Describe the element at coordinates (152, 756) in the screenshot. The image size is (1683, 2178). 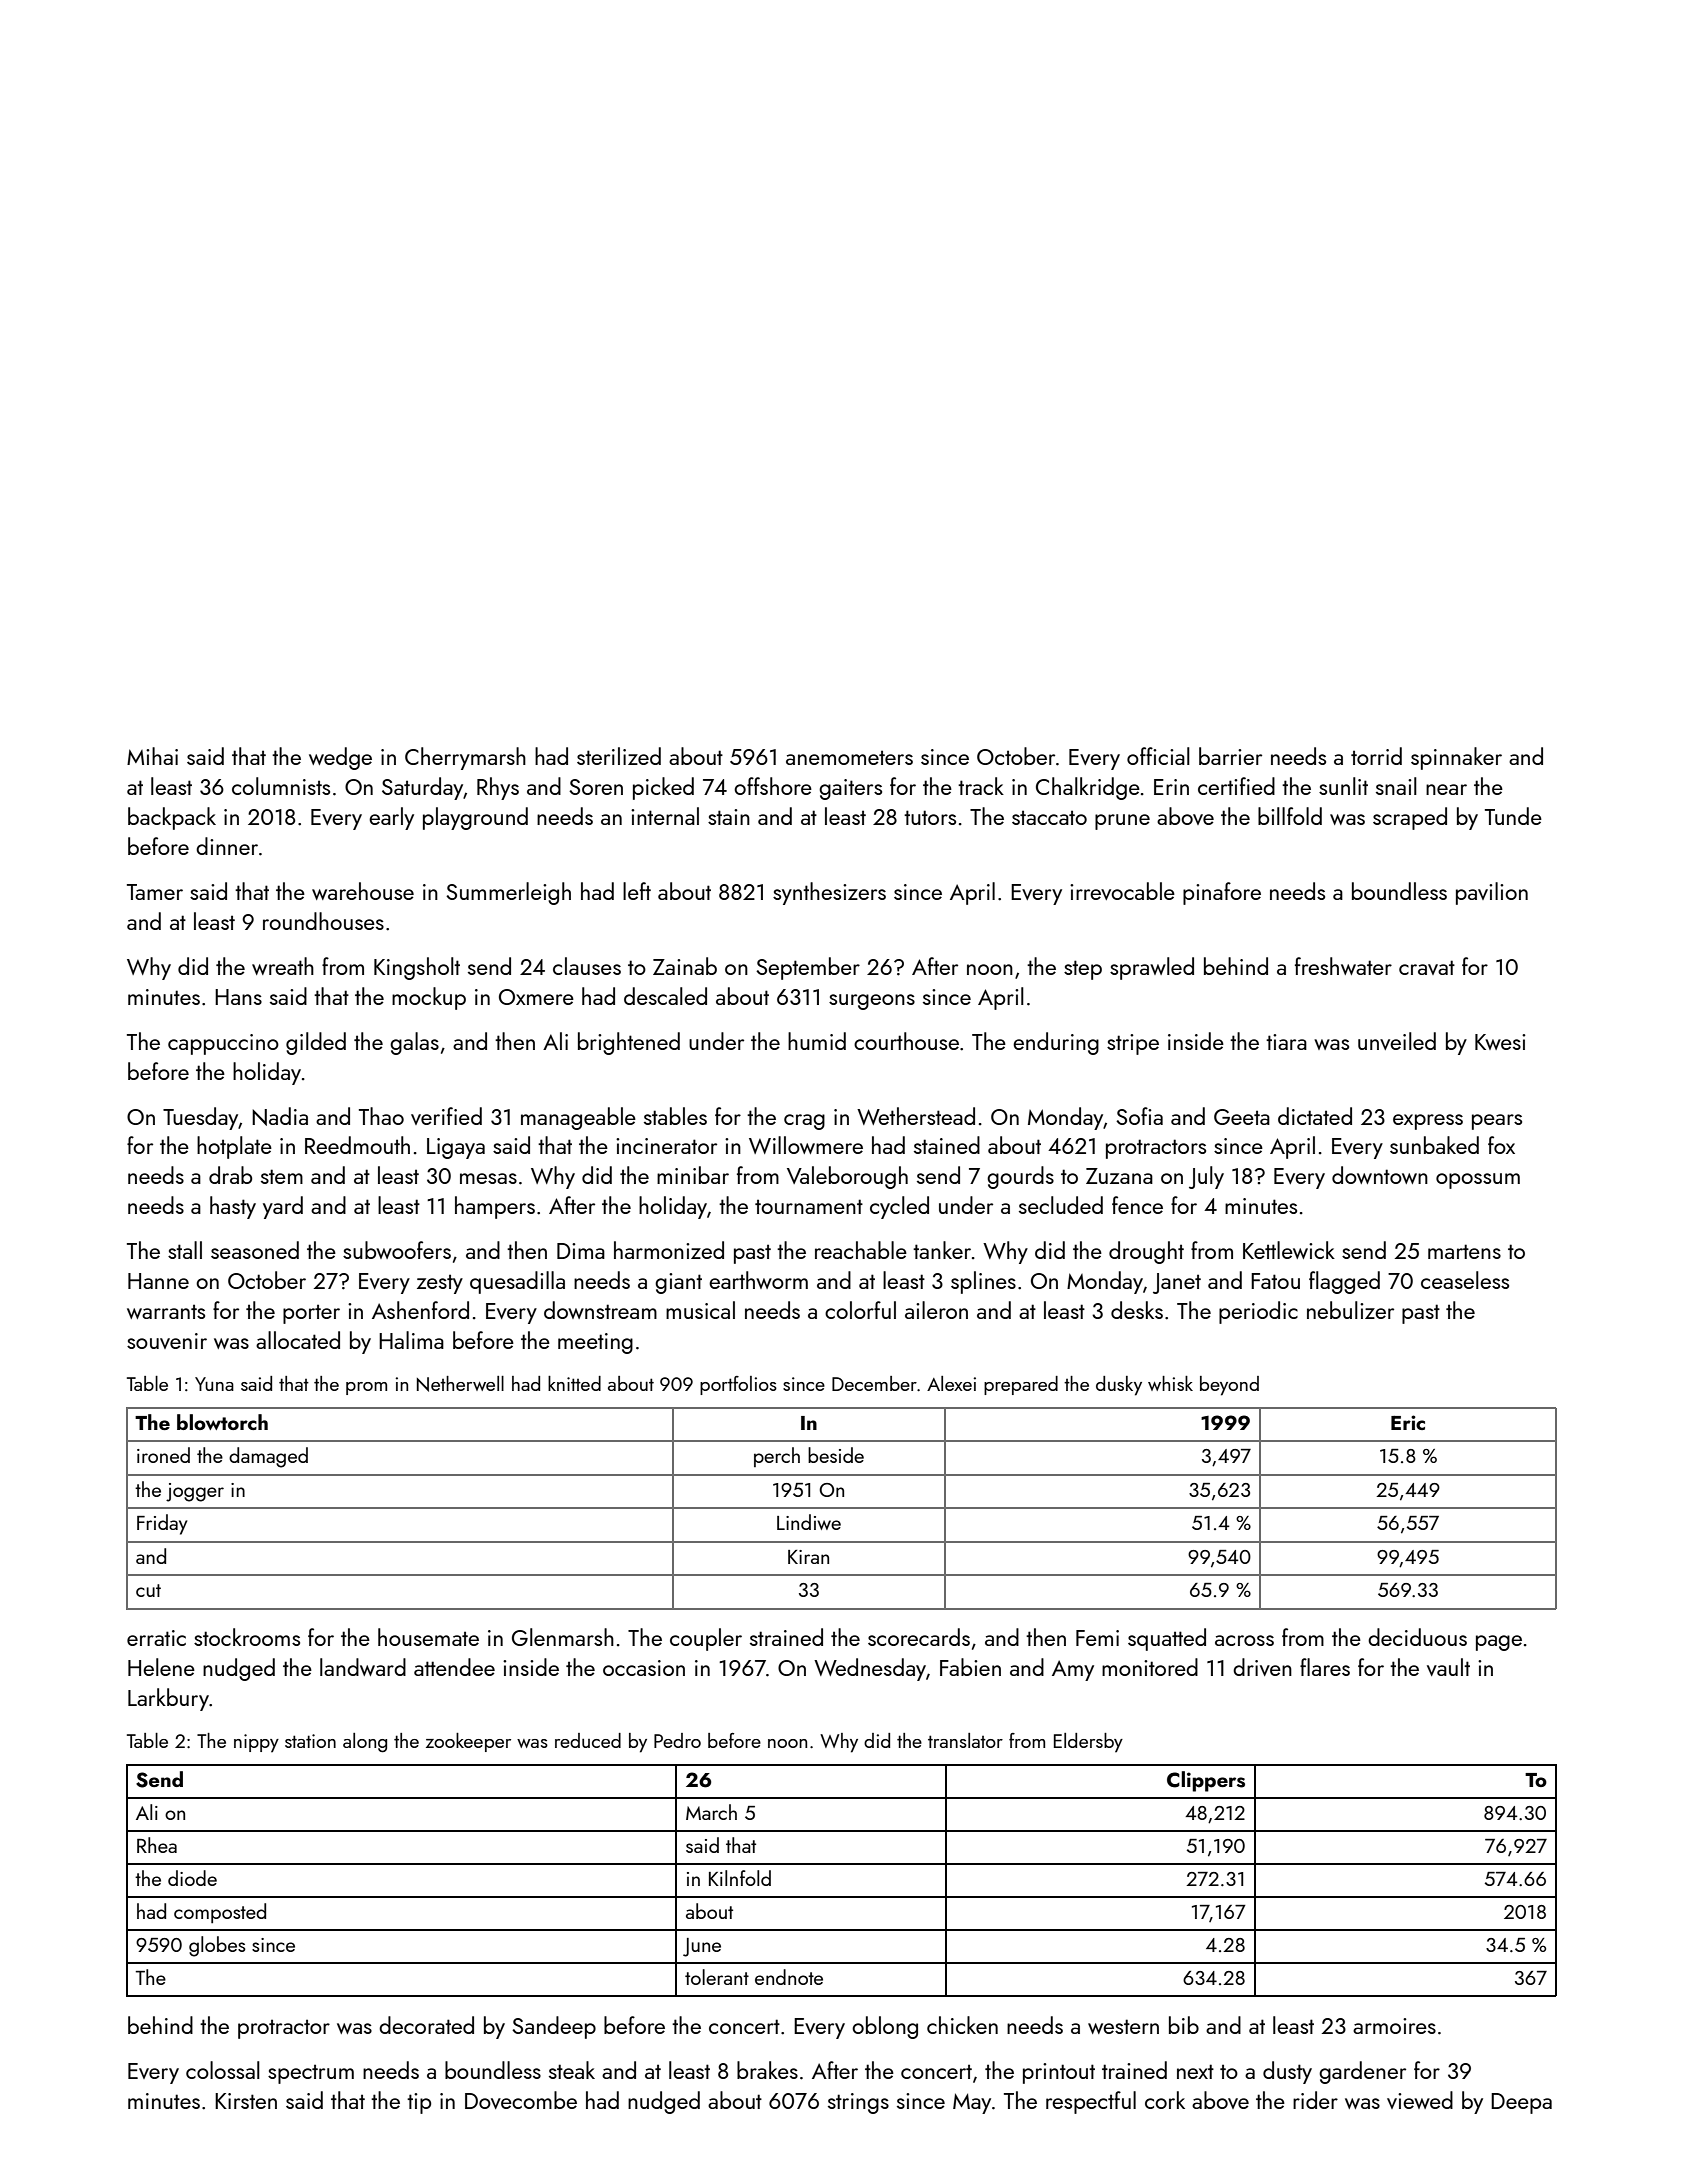
I see `Mihai` at that location.
